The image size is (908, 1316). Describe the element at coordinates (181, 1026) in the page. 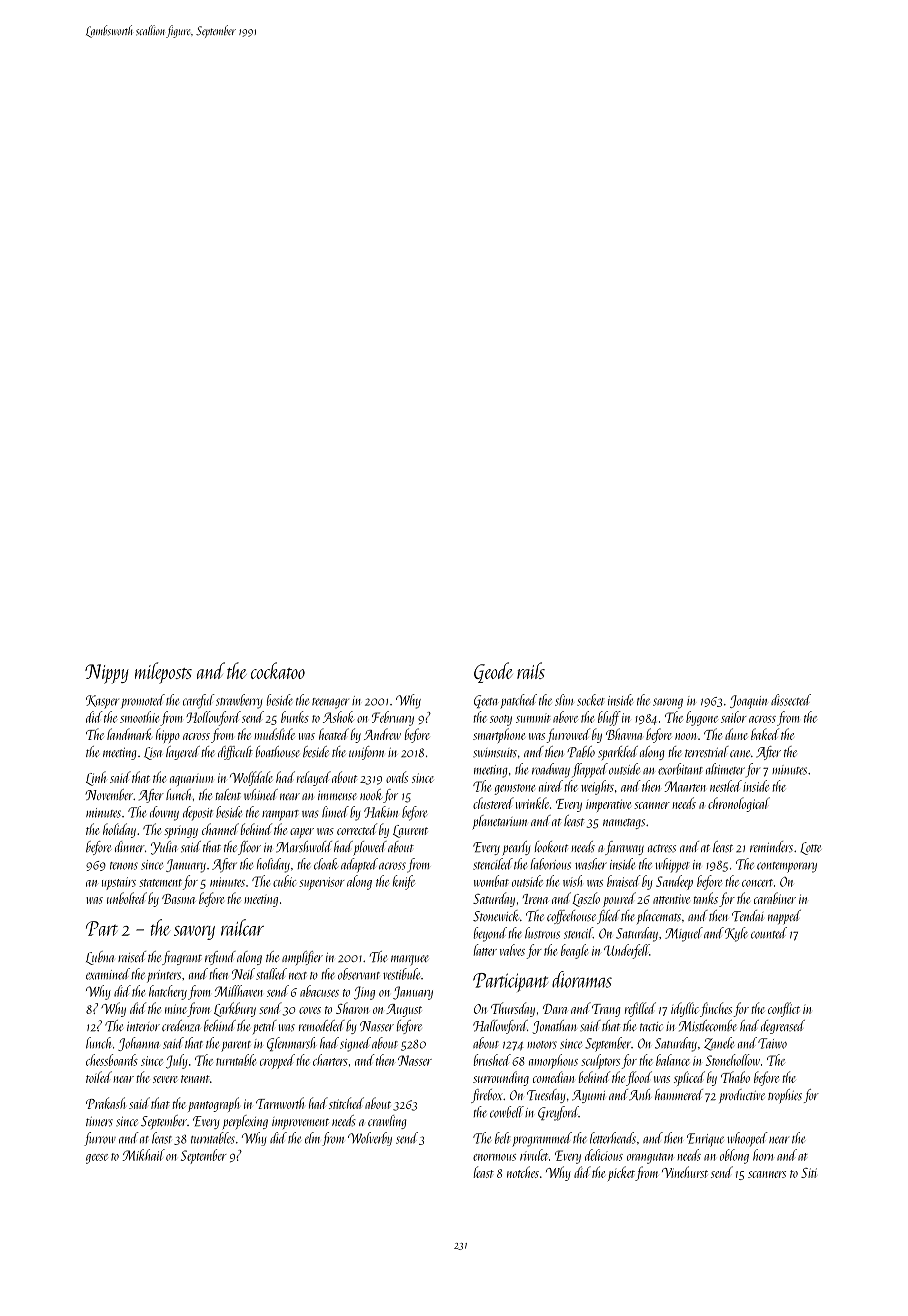

I see `credenza` at that location.
